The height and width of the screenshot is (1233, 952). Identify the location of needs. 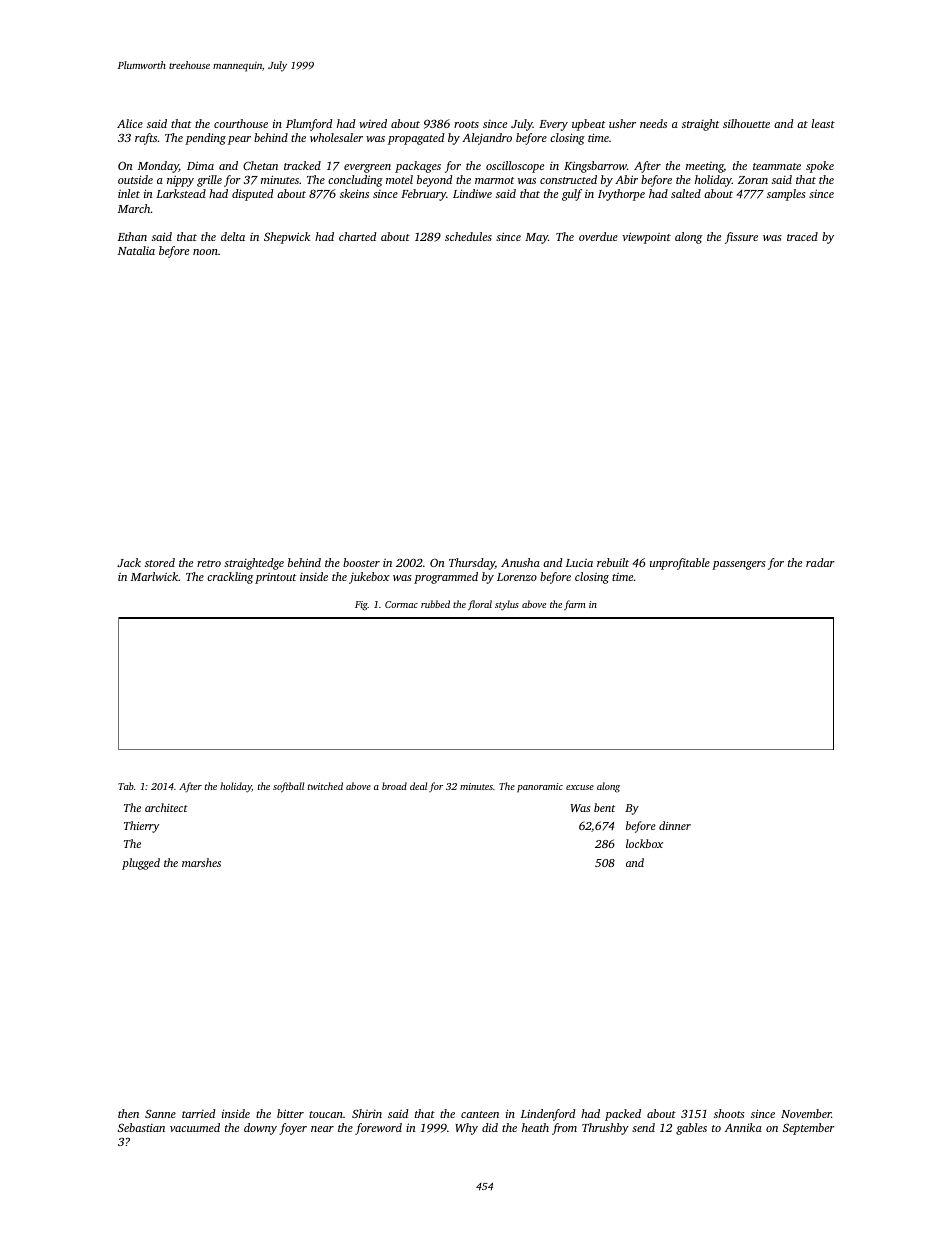
(653, 123).
